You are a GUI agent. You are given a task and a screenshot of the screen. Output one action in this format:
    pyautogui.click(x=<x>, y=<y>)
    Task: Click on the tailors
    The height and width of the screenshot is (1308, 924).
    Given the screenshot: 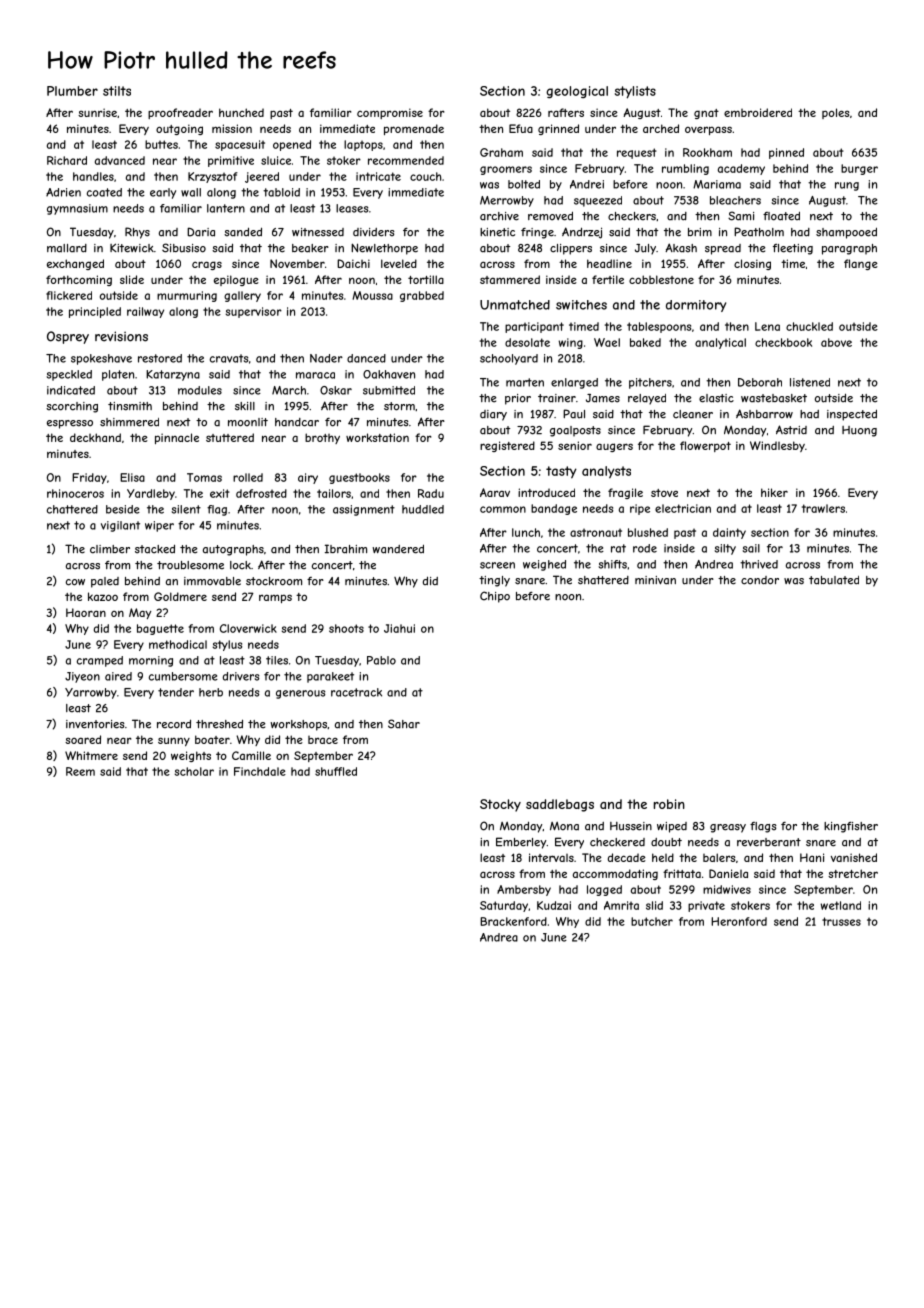 What is the action you would take?
    pyautogui.click(x=334, y=493)
